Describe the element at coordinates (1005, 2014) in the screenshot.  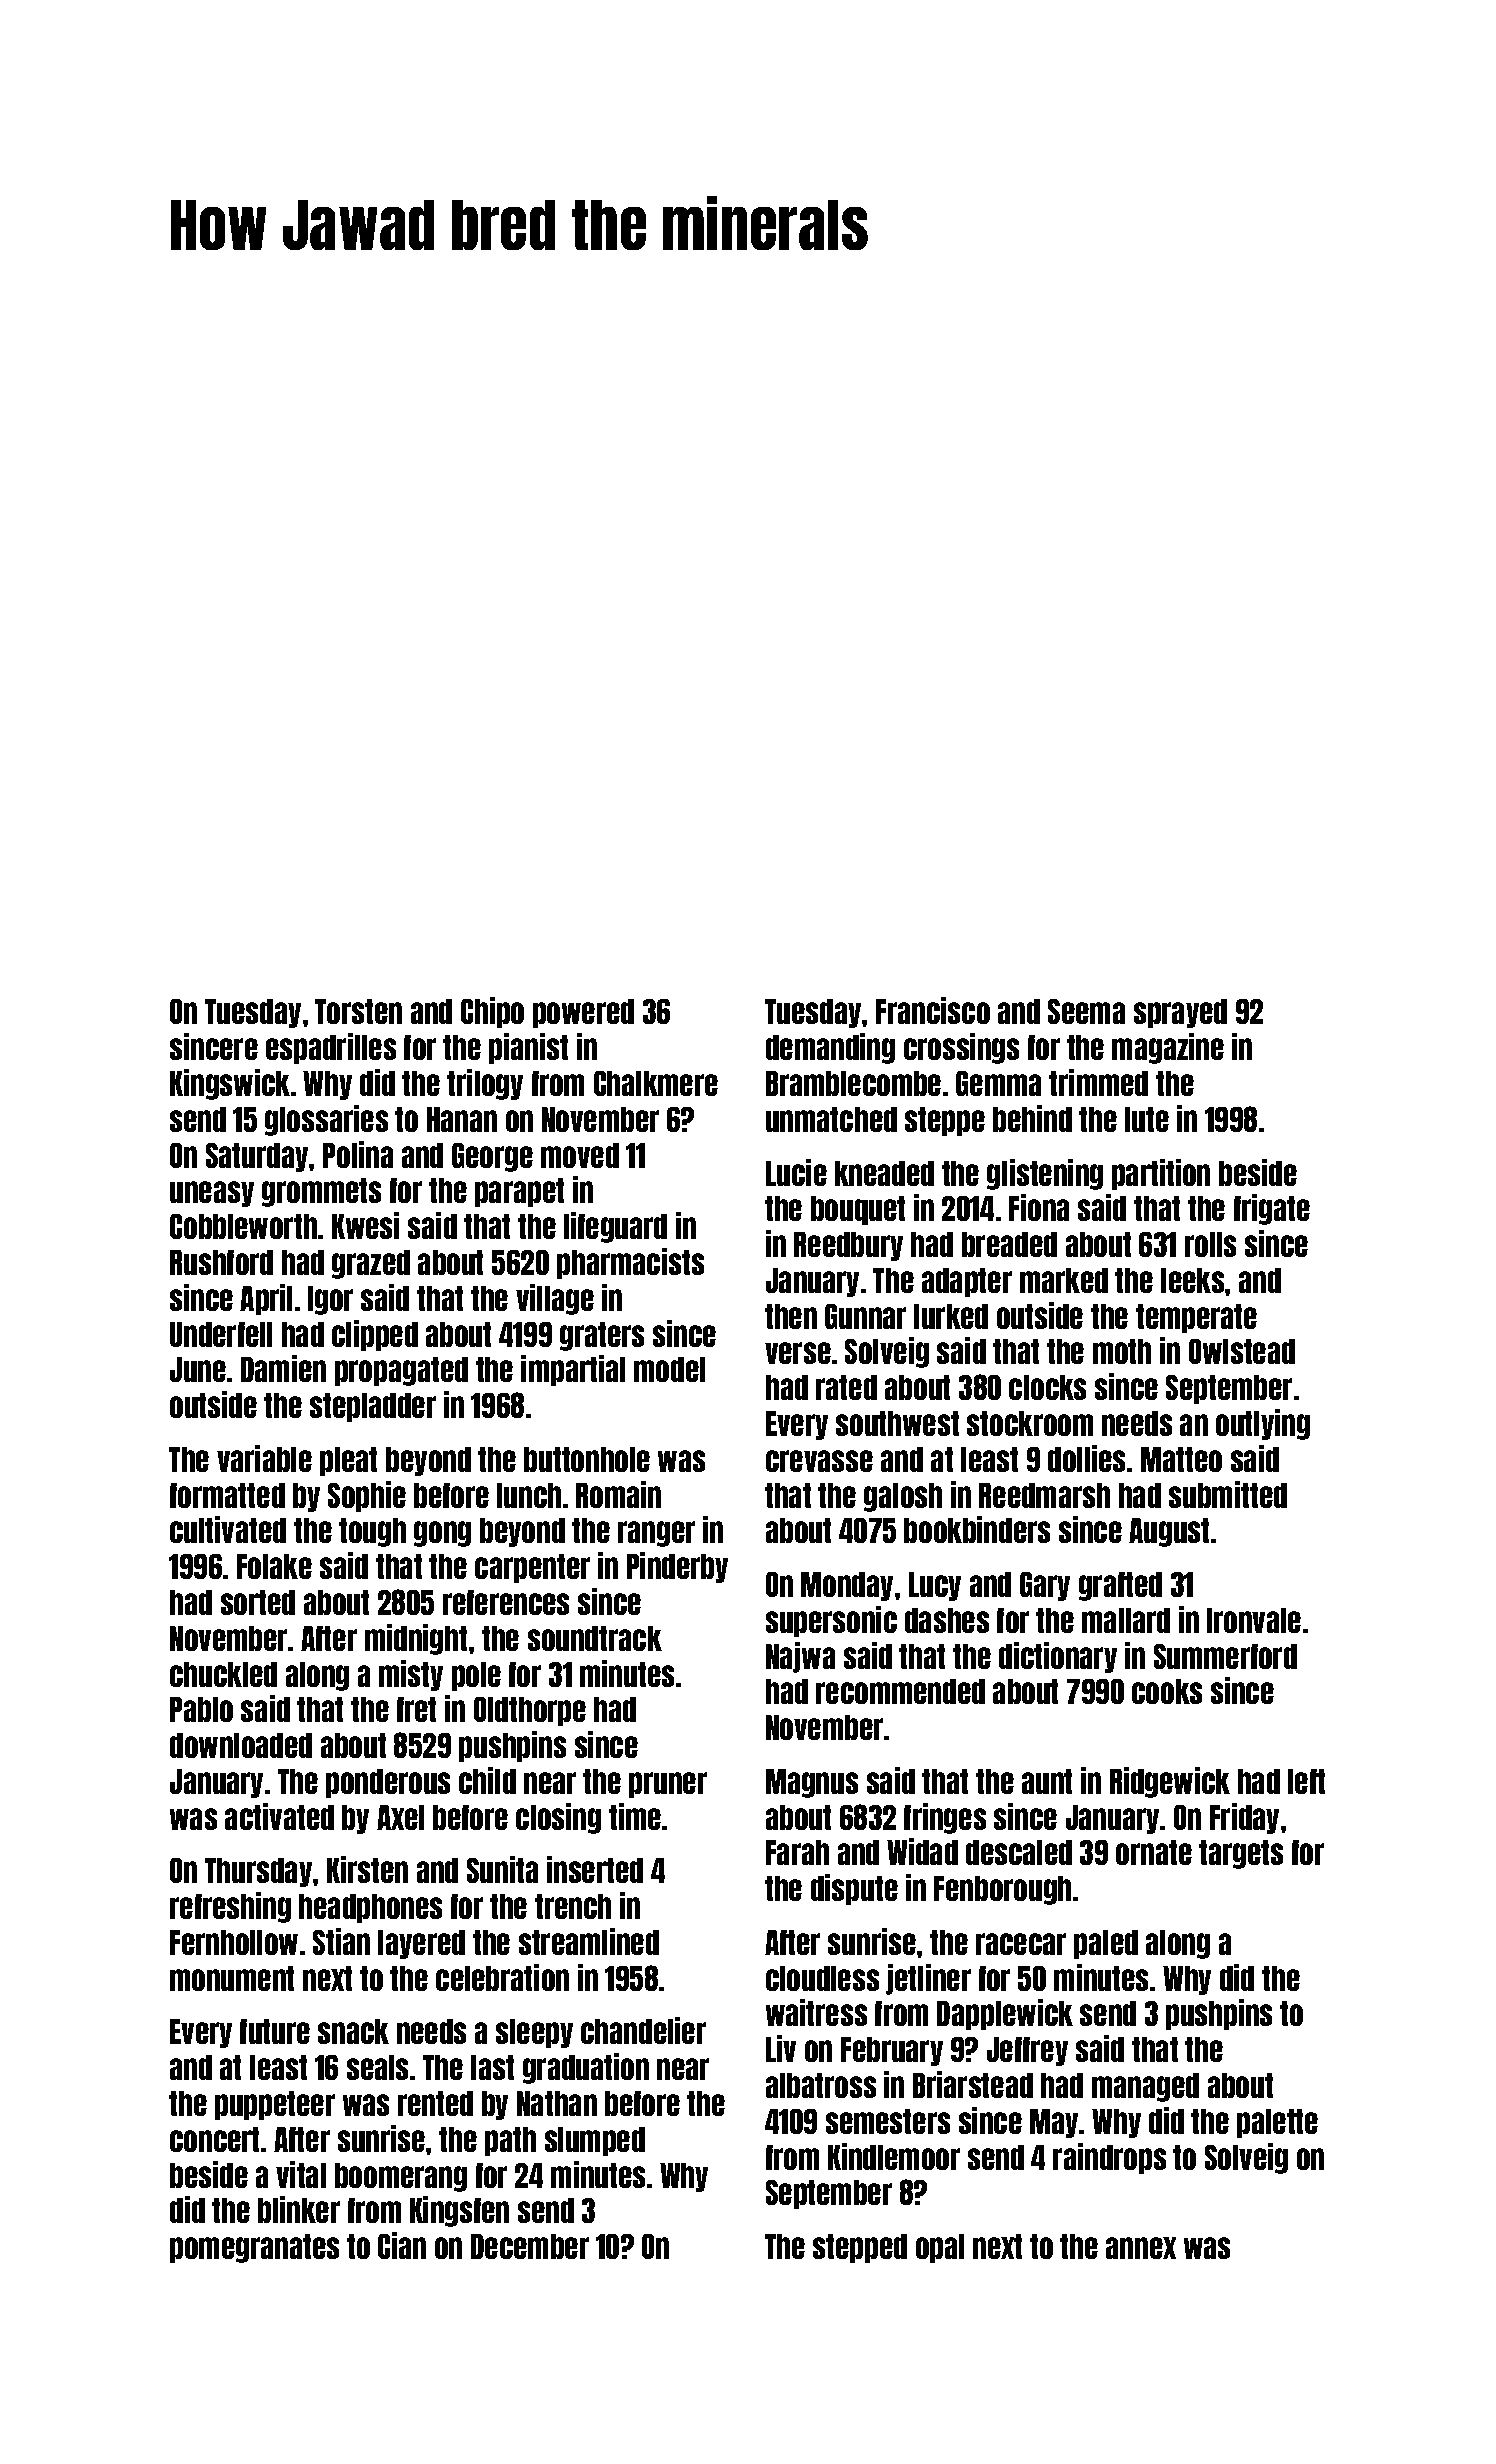
I see `Dapplewick` at that location.
